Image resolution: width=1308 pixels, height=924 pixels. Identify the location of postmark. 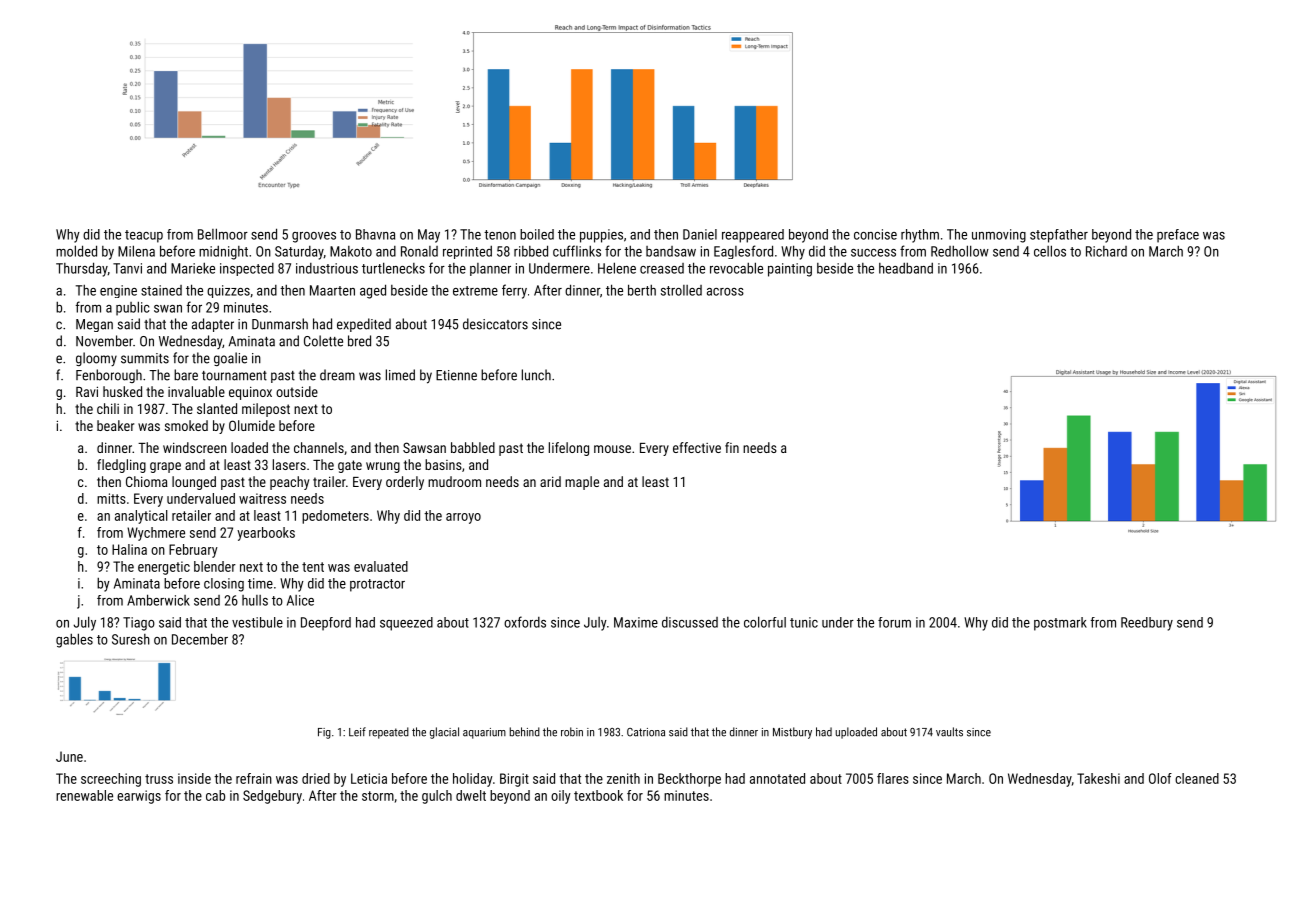
(1060, 624).
